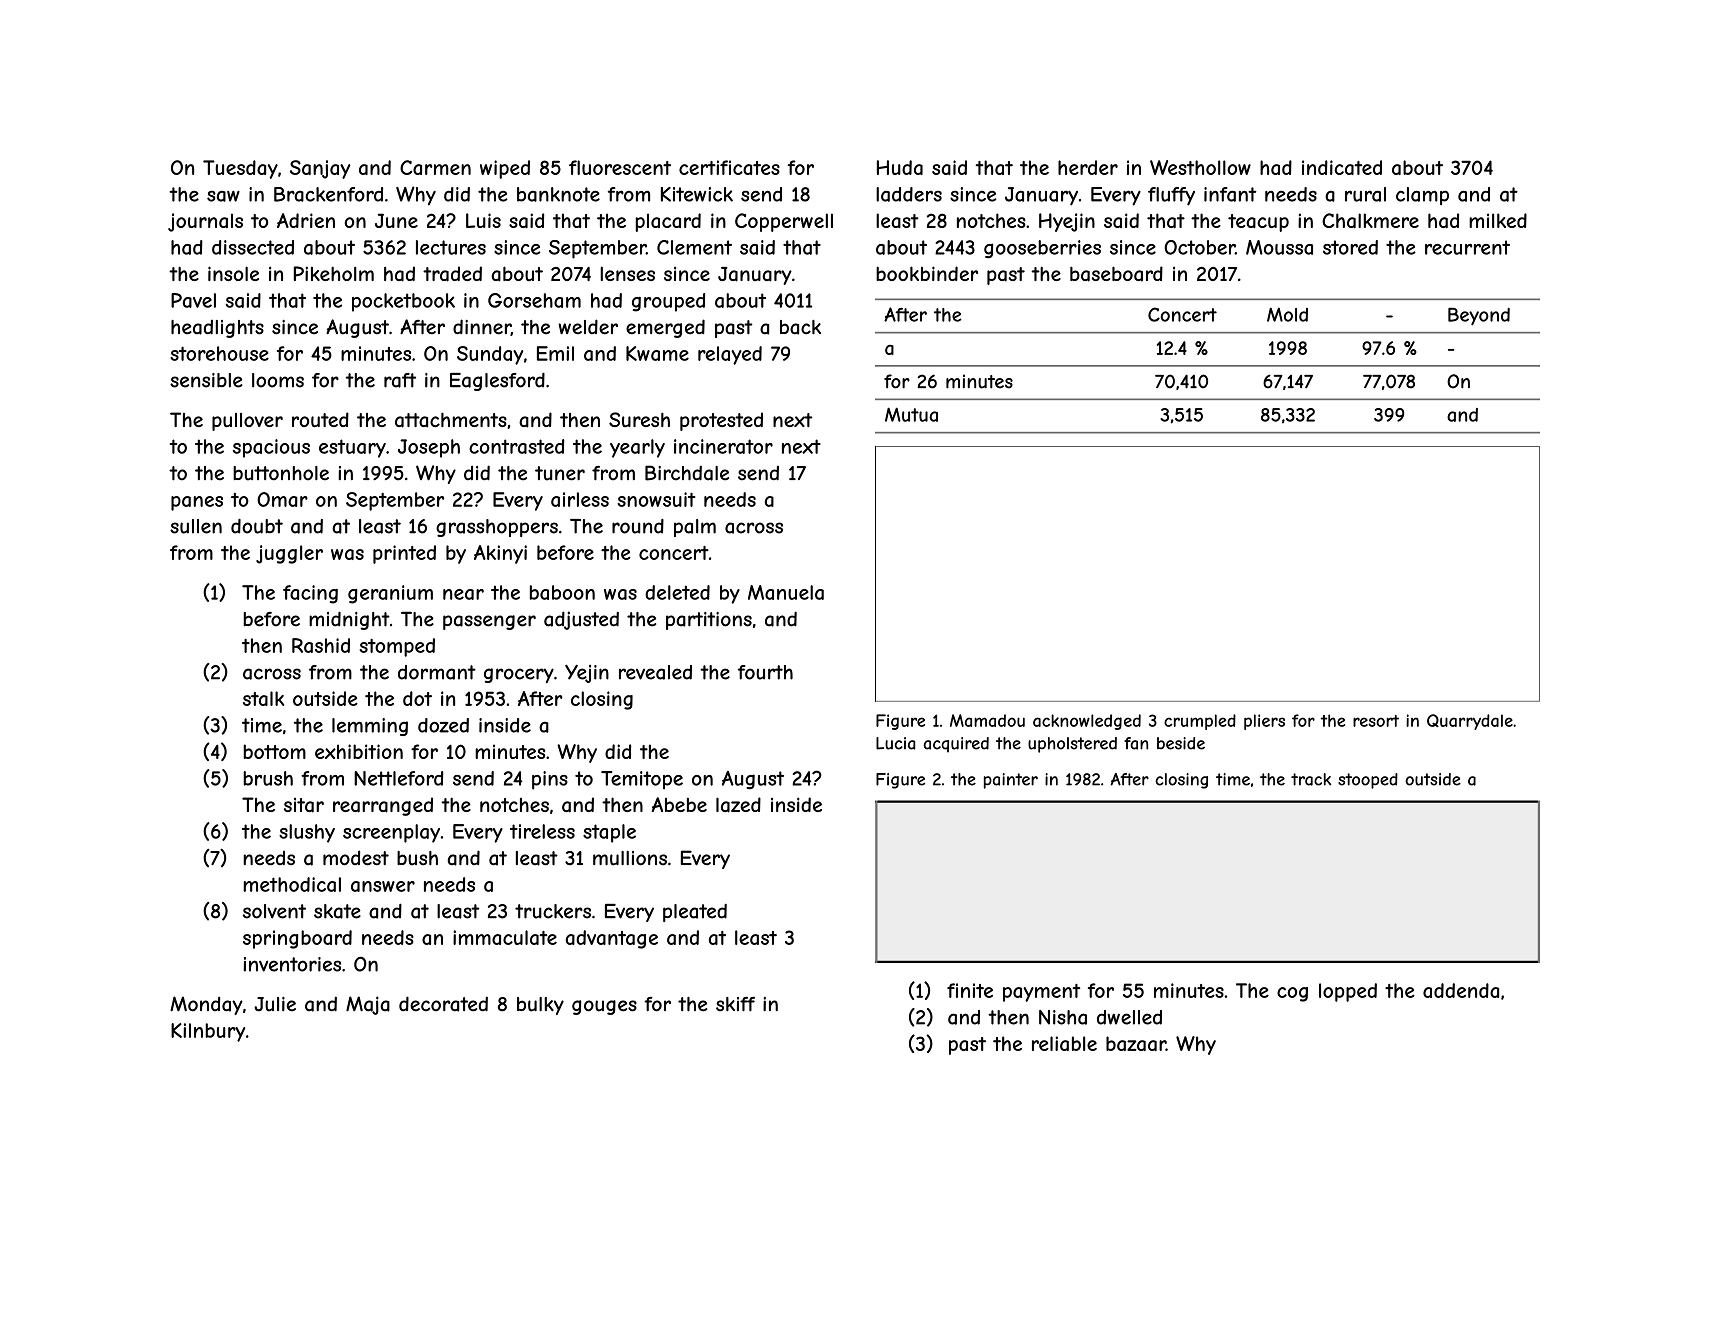  Describe the element at coordinates (396, 220) in the screenshot. I see `June` at that location.
